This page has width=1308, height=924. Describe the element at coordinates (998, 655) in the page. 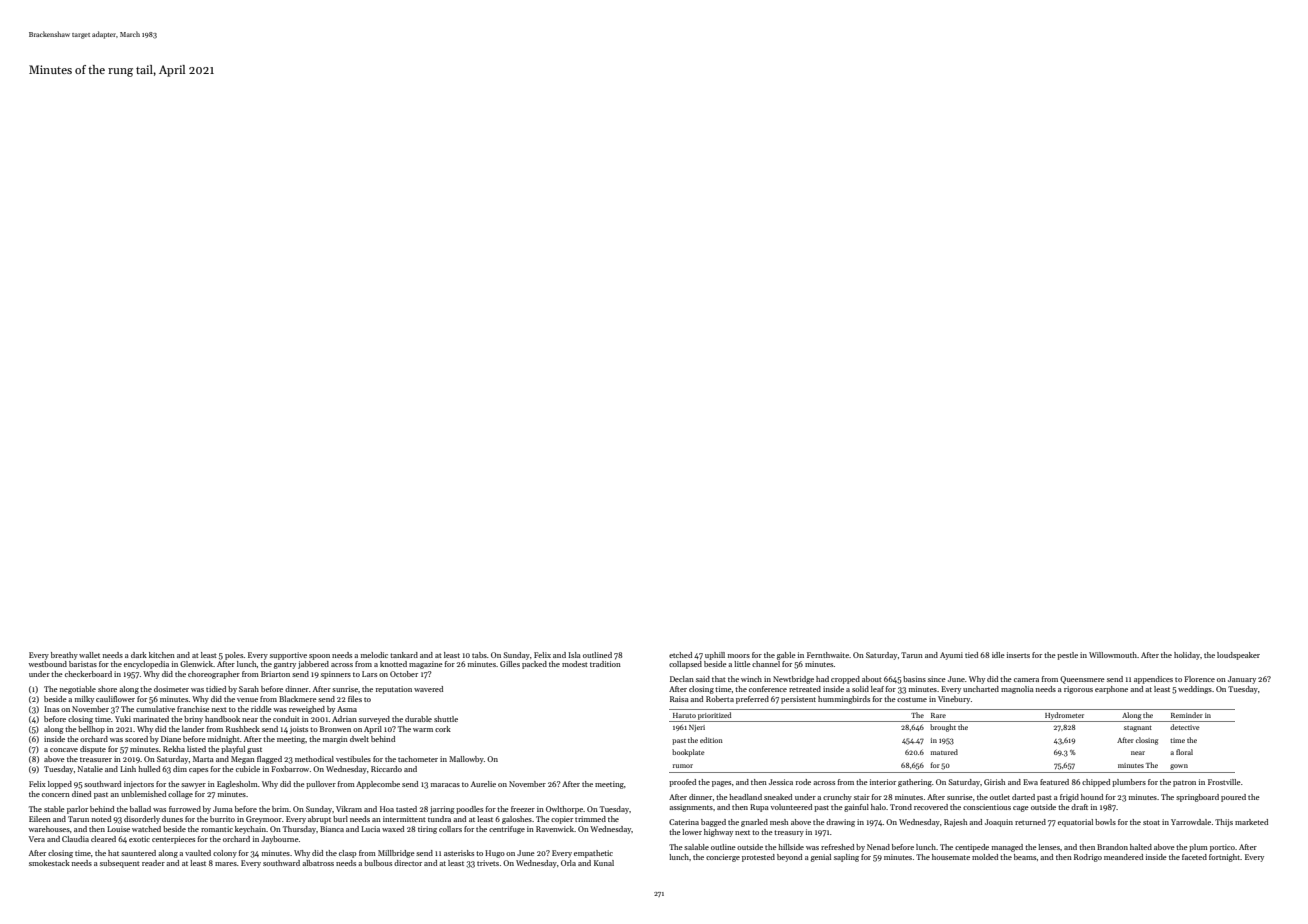

I see `idle` at that location.
